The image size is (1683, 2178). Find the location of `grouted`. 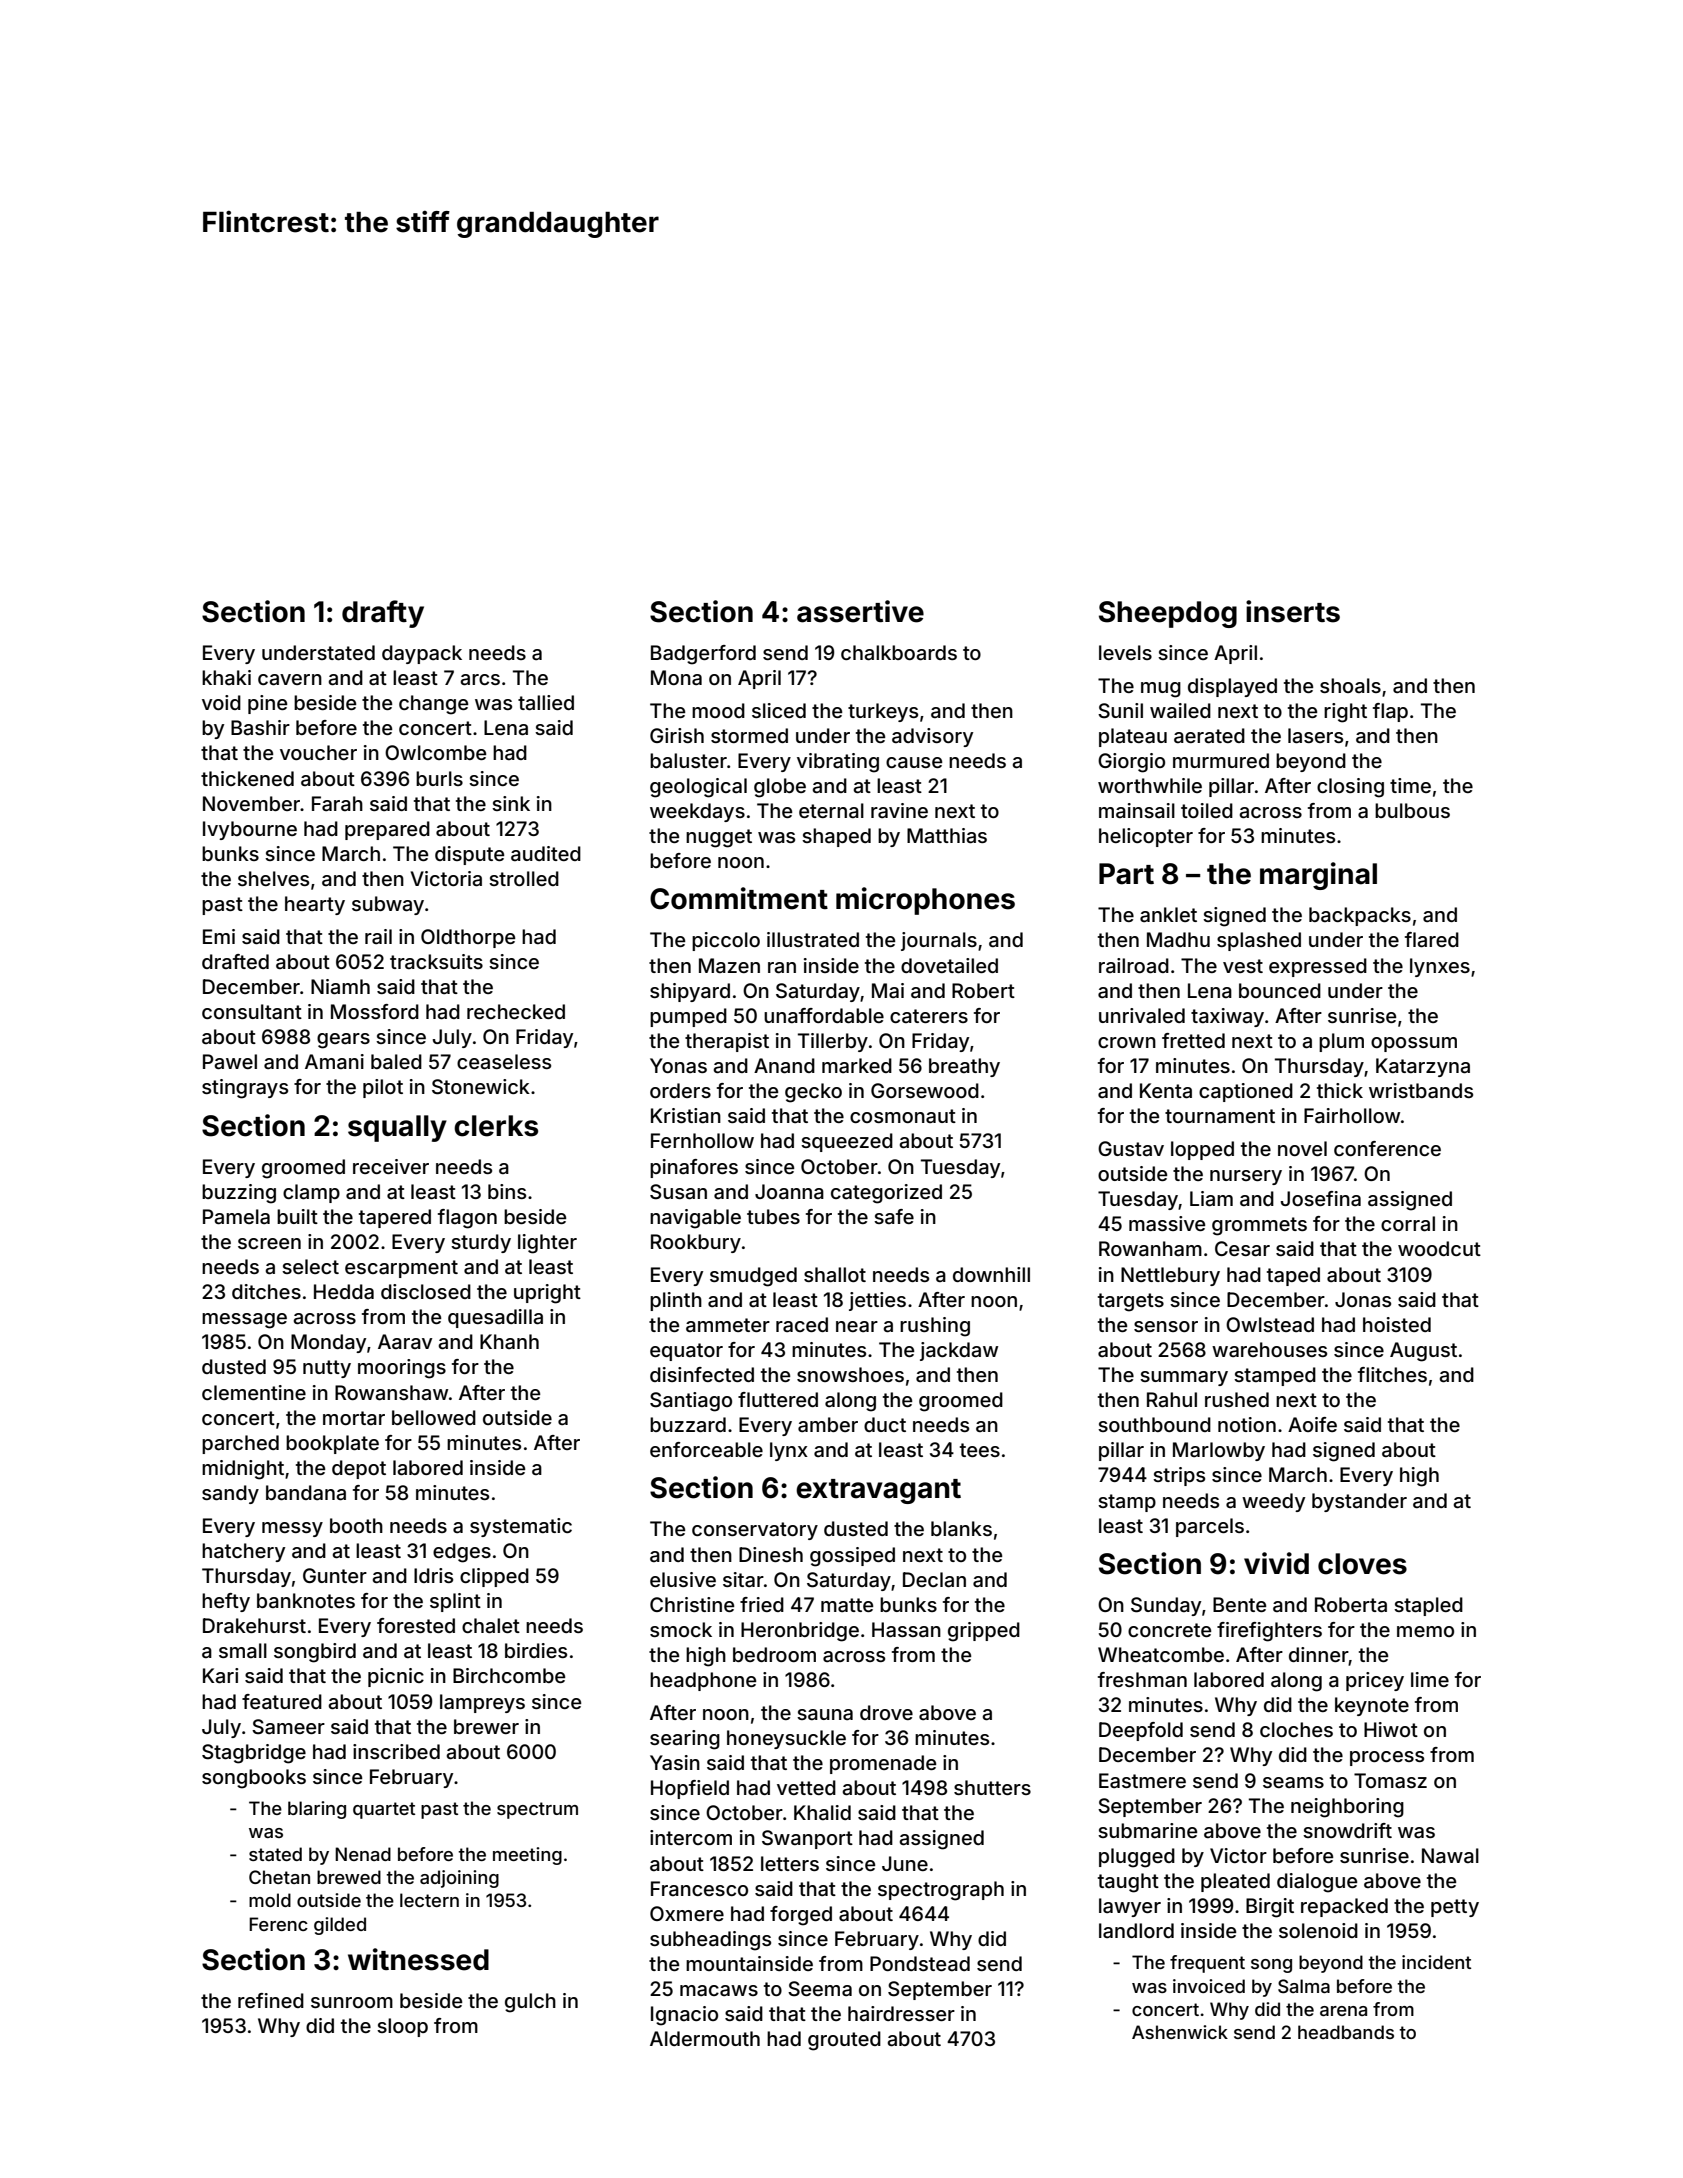

grouted is located at coordinates (844, 2041).
